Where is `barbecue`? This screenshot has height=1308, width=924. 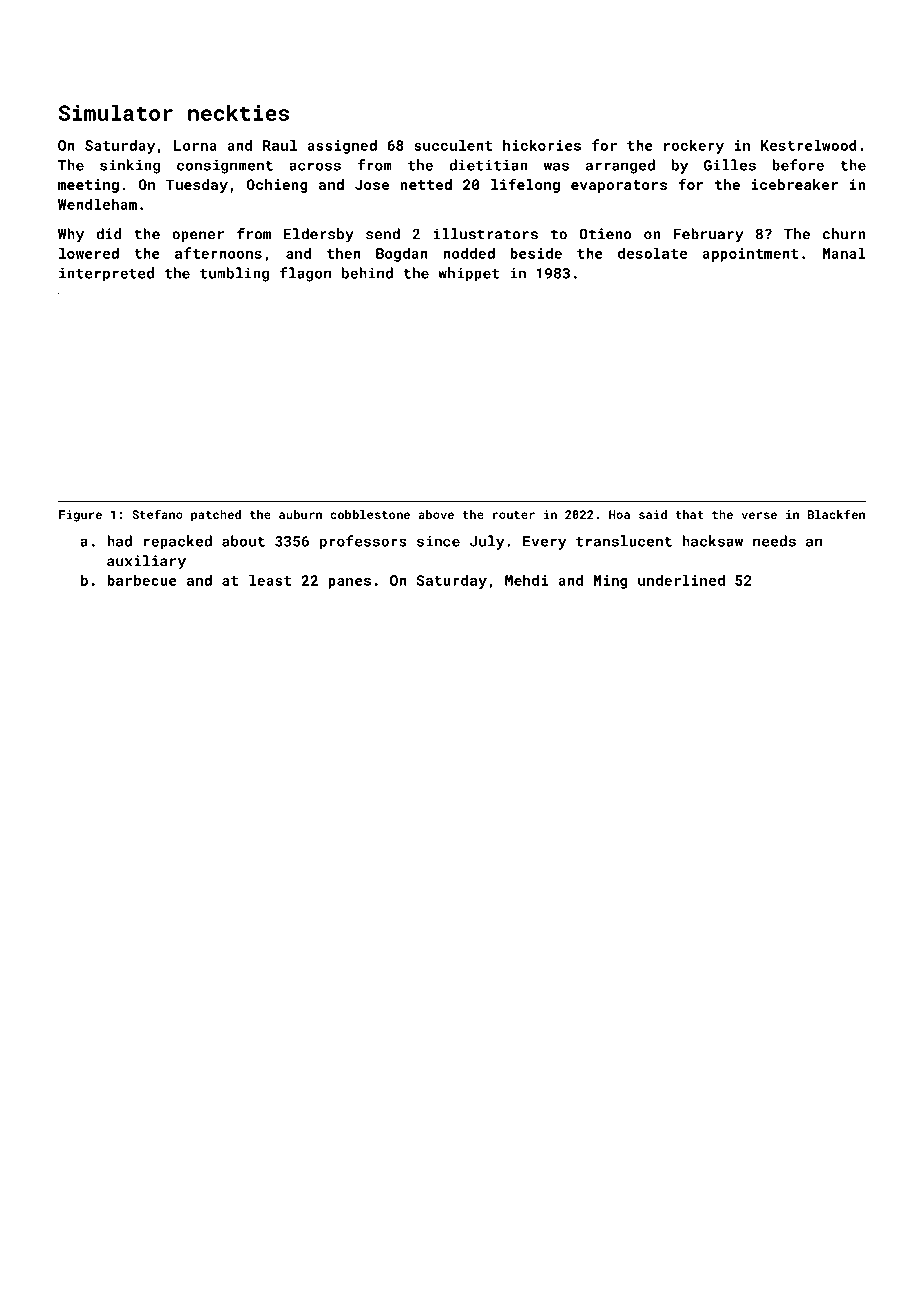 barbecue is located at coordinates (142, 580).
